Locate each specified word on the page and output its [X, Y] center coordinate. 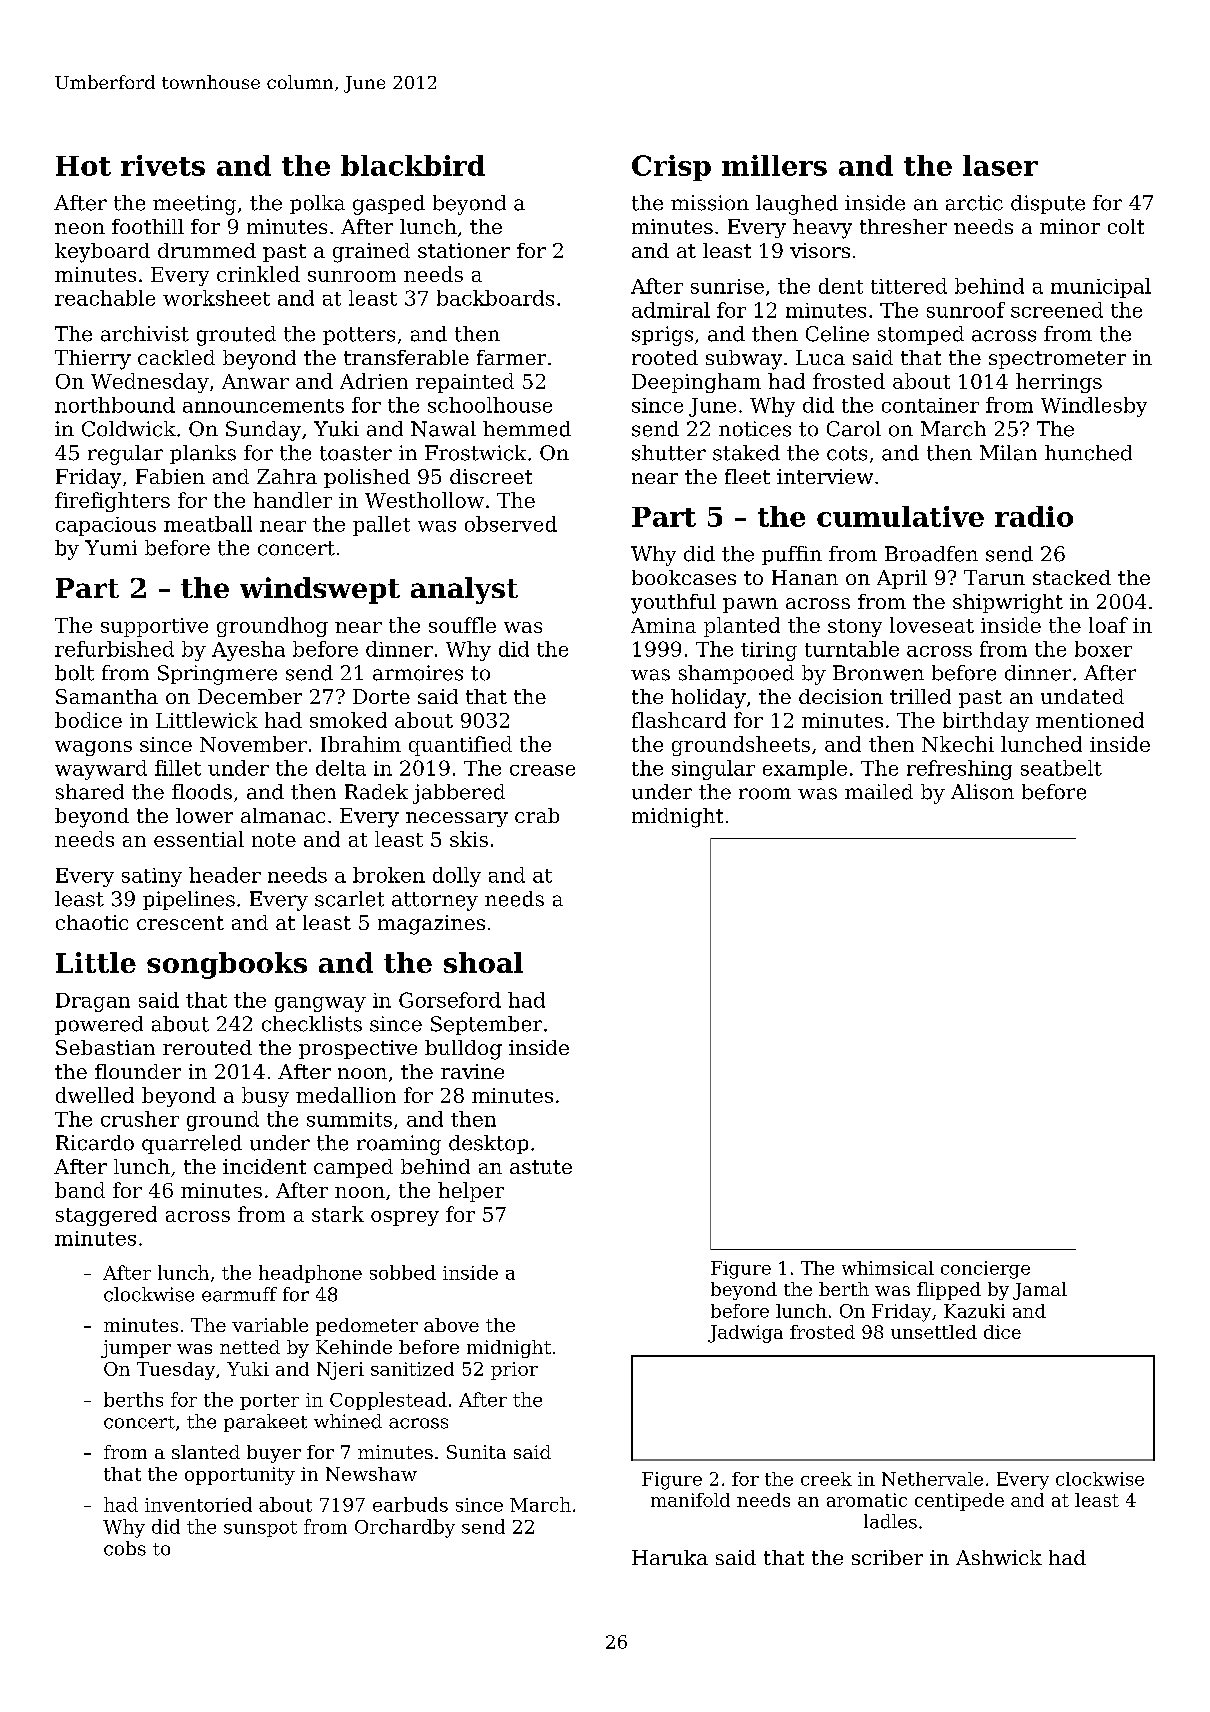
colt [1126, 226]
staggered [106, 1216]
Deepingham [696, 383]
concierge [985, 1270]
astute [541, 1167]
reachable [105, 298]
